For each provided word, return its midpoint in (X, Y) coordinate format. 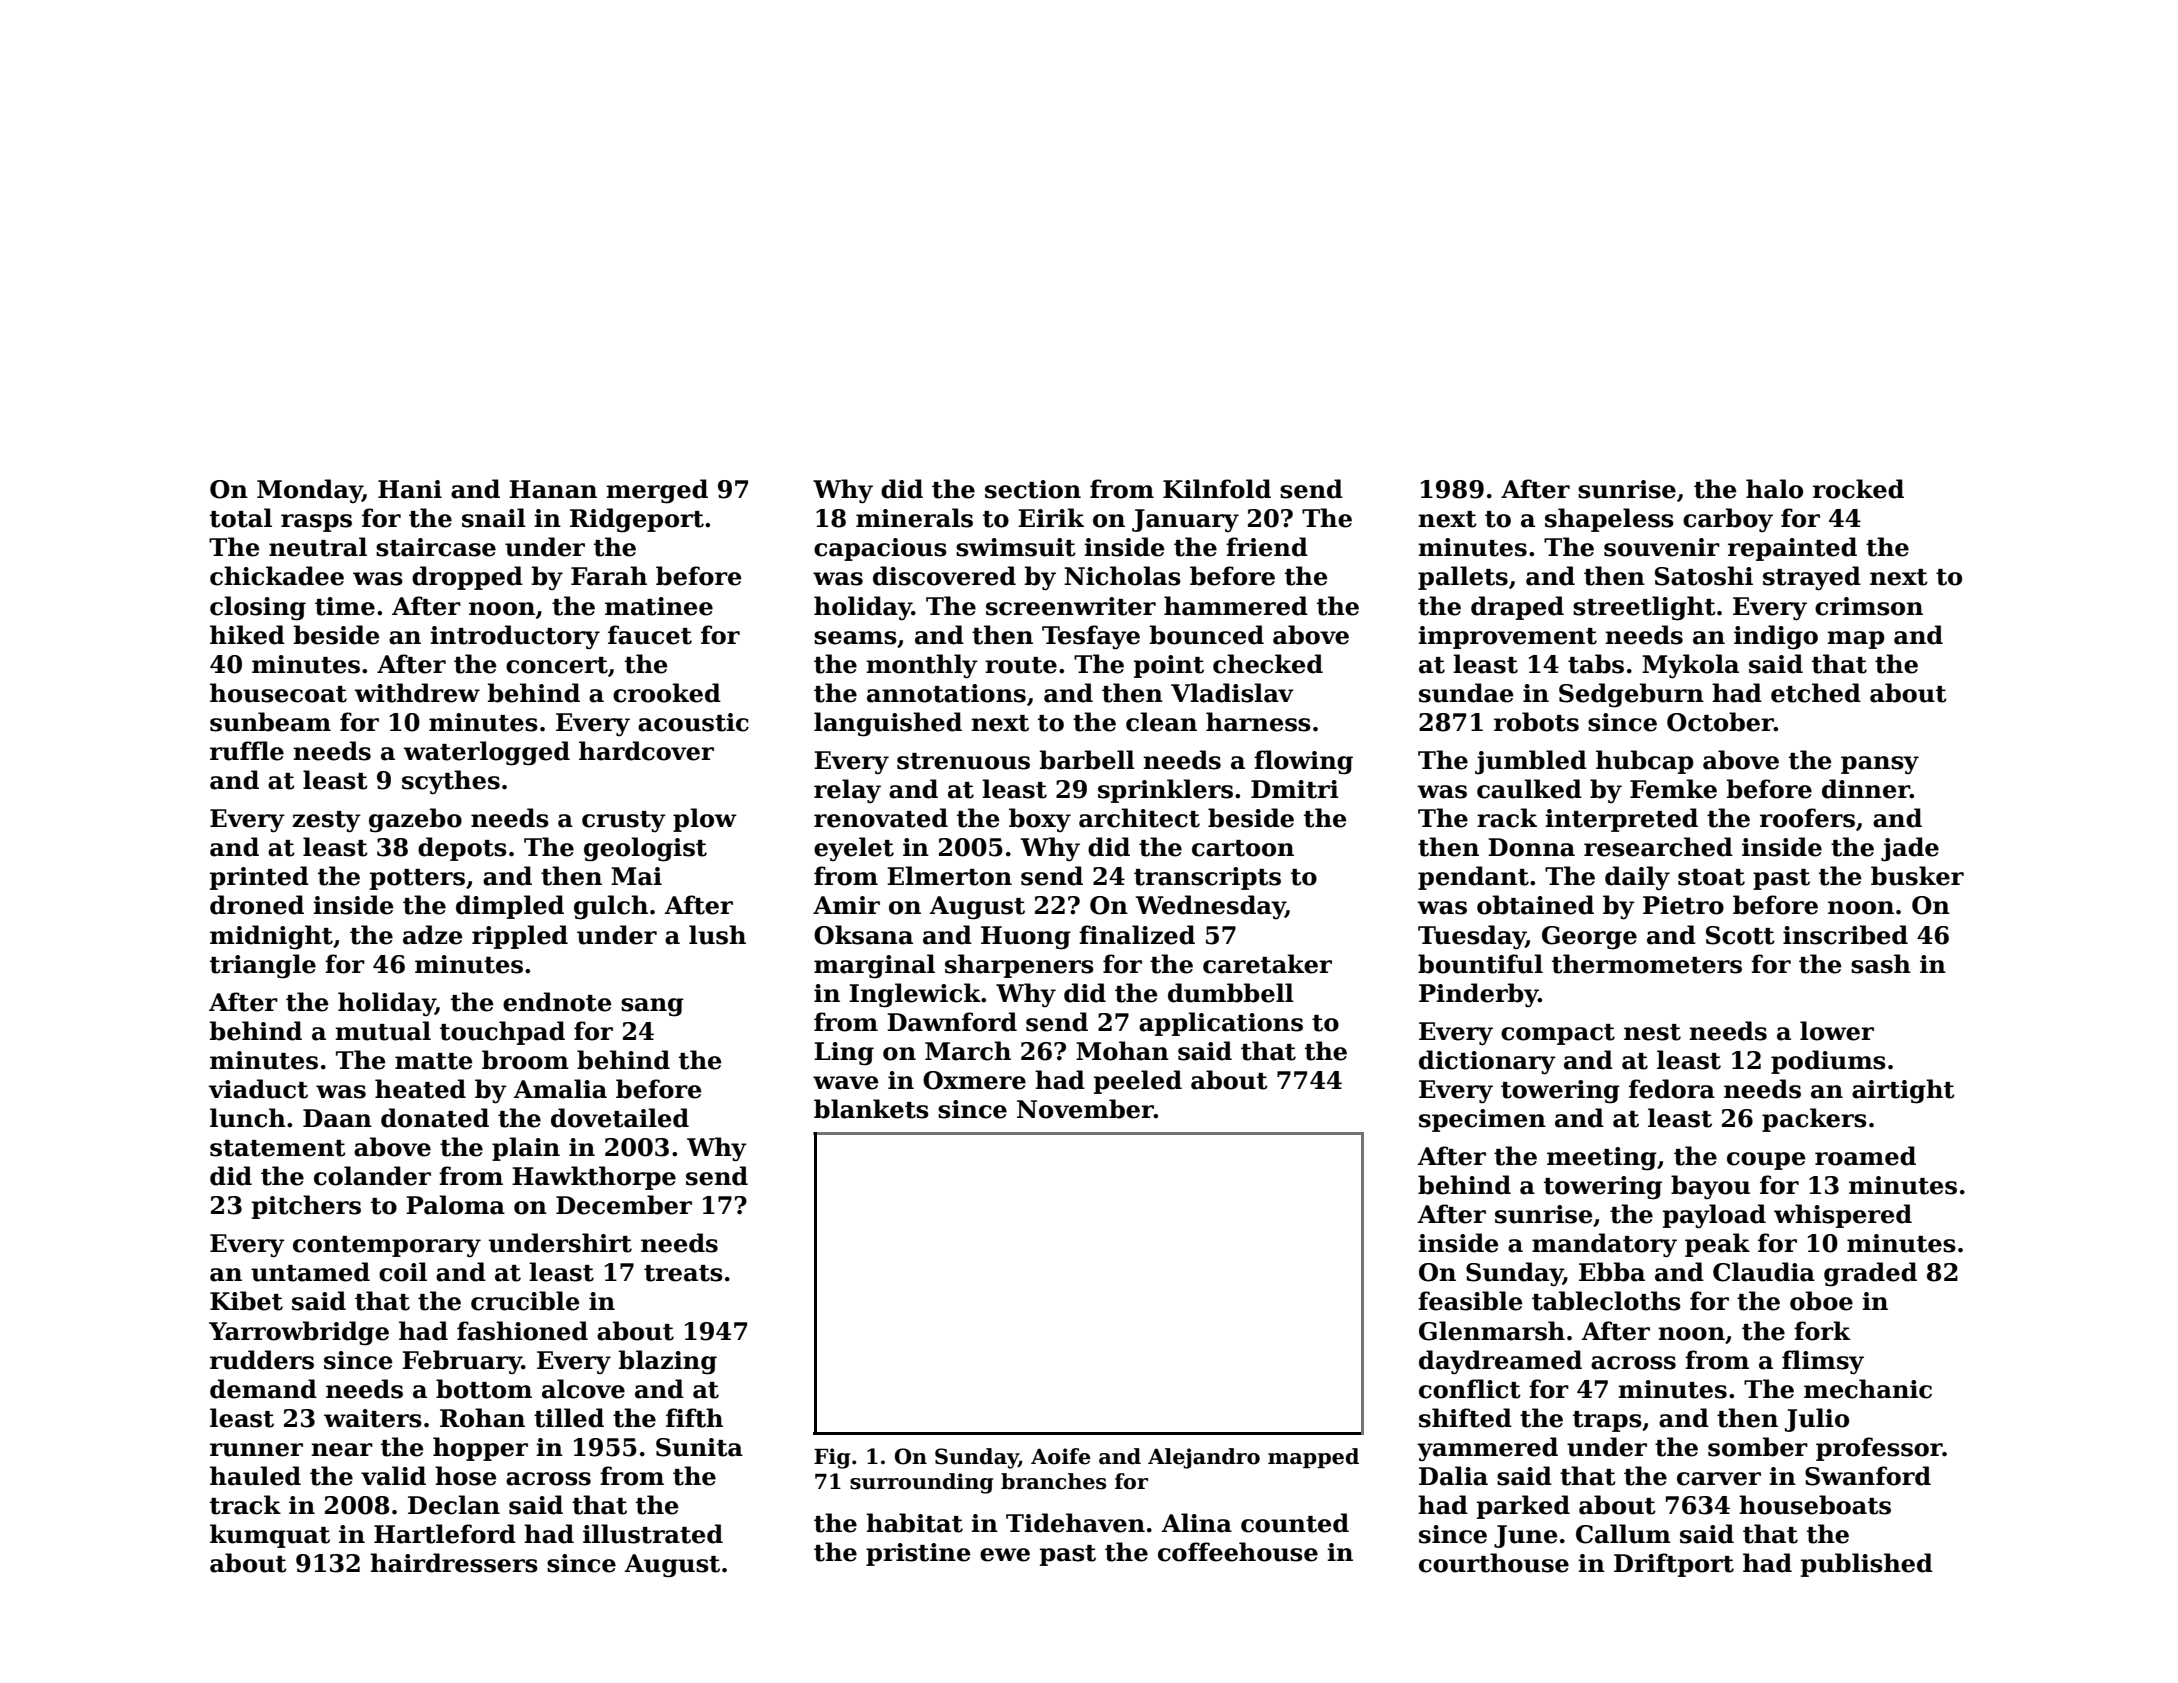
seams (855, 638)
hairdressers (454, 1563)
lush (717, 935)
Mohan (1122, 1051)
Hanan (553, 489)
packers (1814, 1120)
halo (1774, 489)
